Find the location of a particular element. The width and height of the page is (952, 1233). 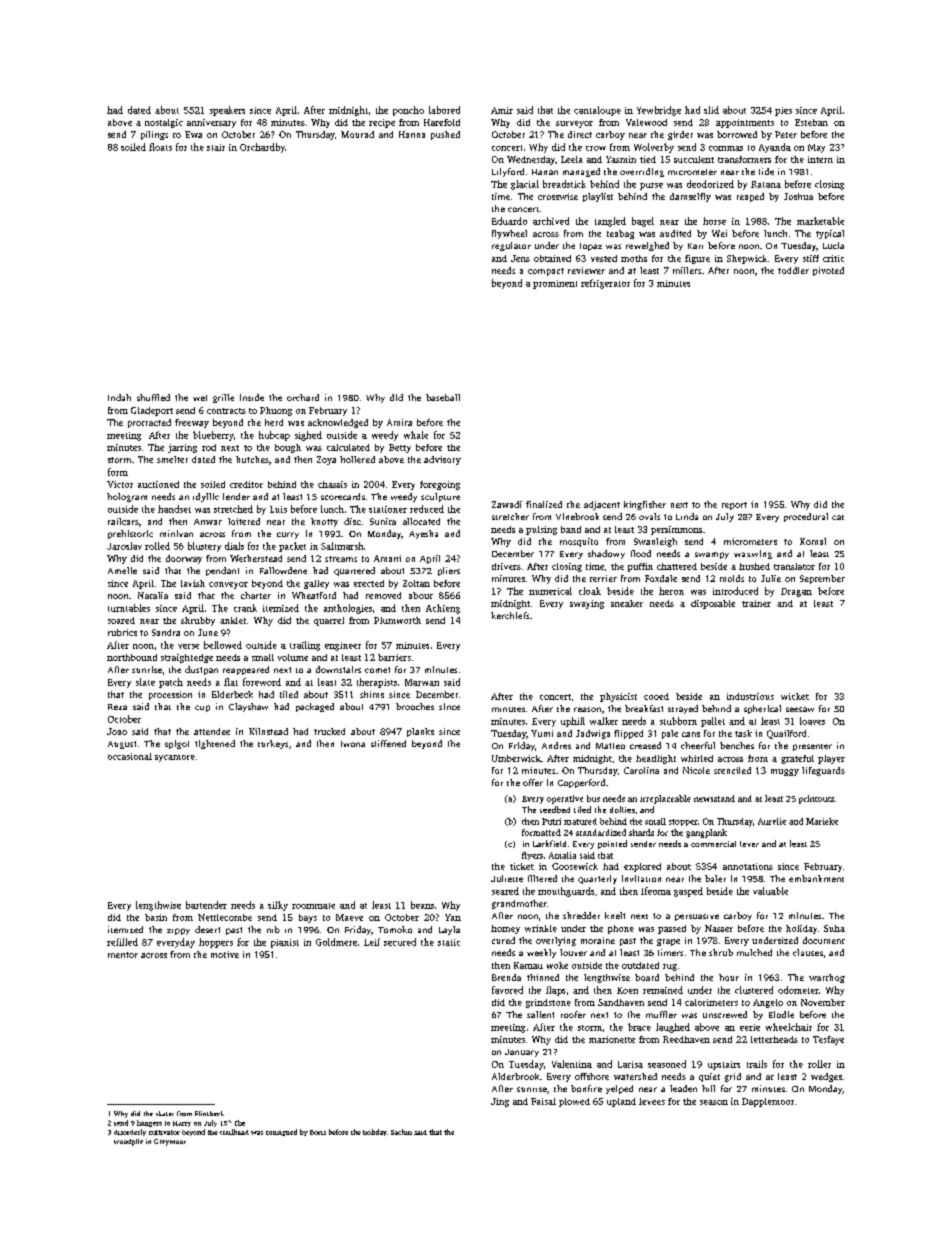

dustpan is located at coordinates (201, 670).
